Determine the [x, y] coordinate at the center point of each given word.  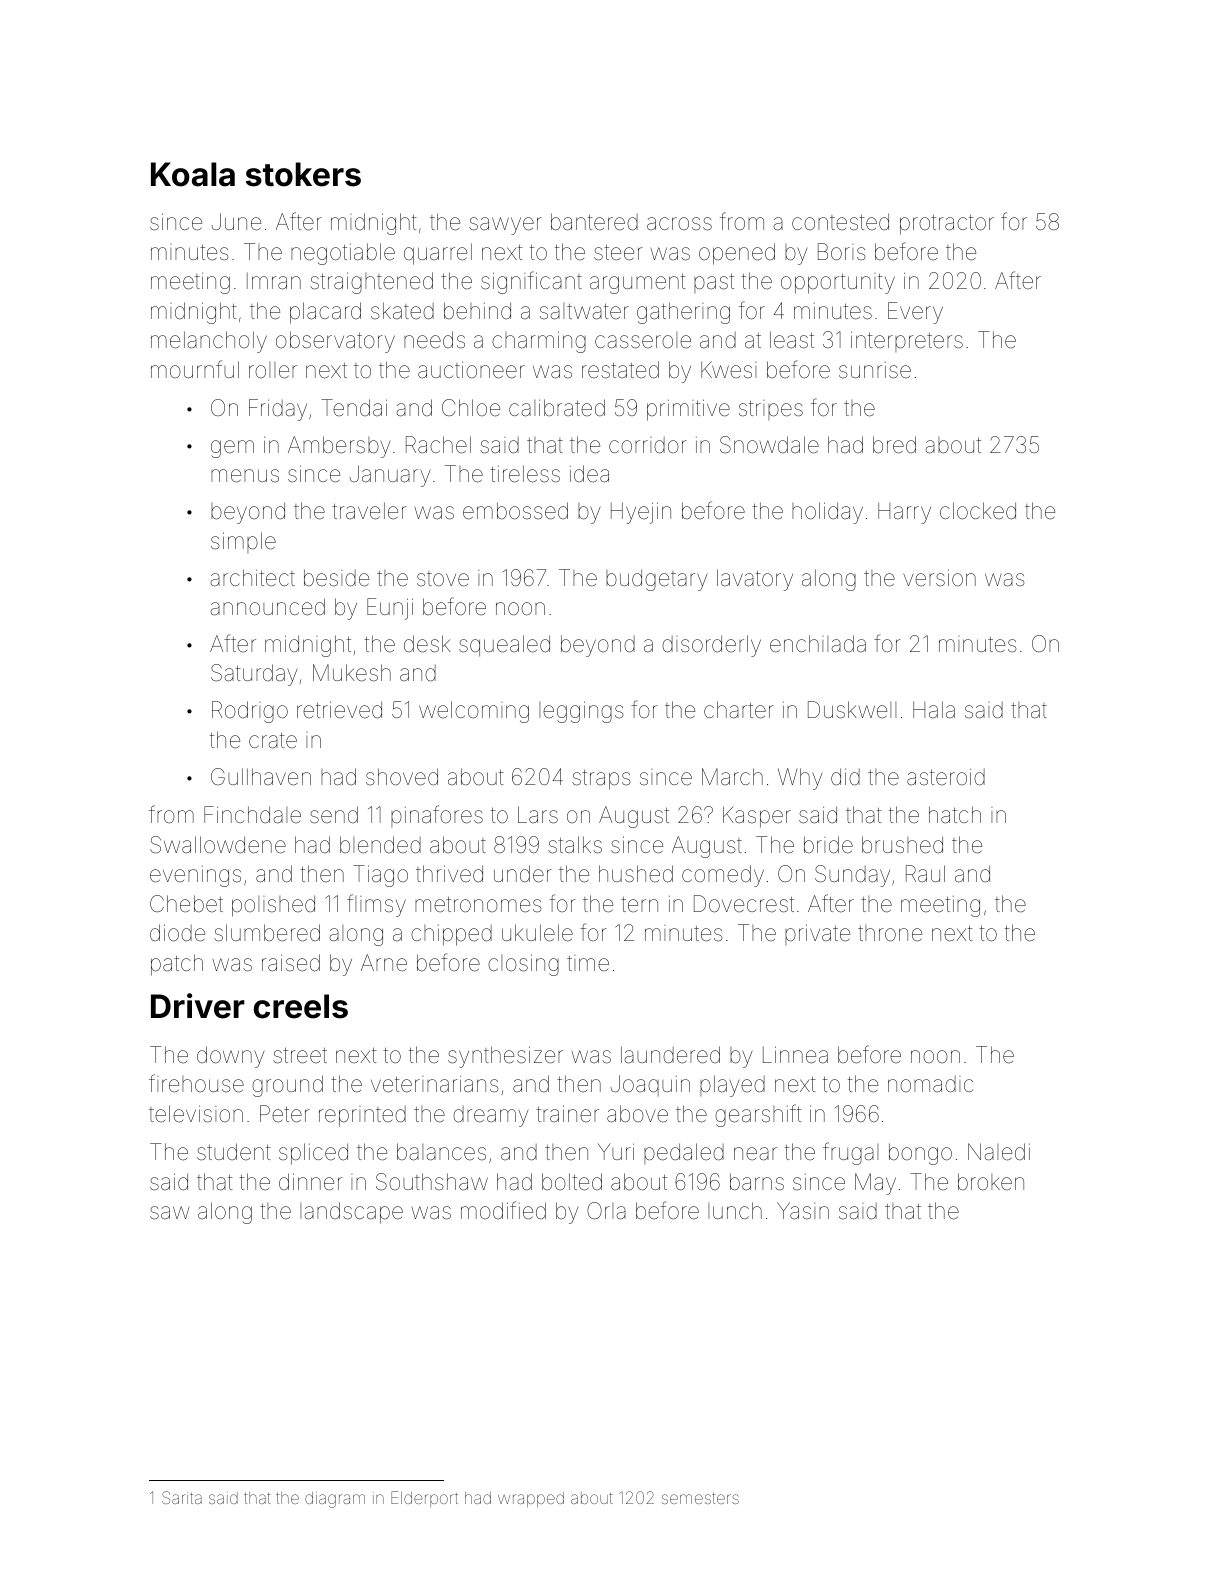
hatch [955, 815]
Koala [193, 174]
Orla [606, 1211]
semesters [700, 1498]
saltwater [584, 311]
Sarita [182, 1497]
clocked [978, 511]
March [732, 776]
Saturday [254, 675]
